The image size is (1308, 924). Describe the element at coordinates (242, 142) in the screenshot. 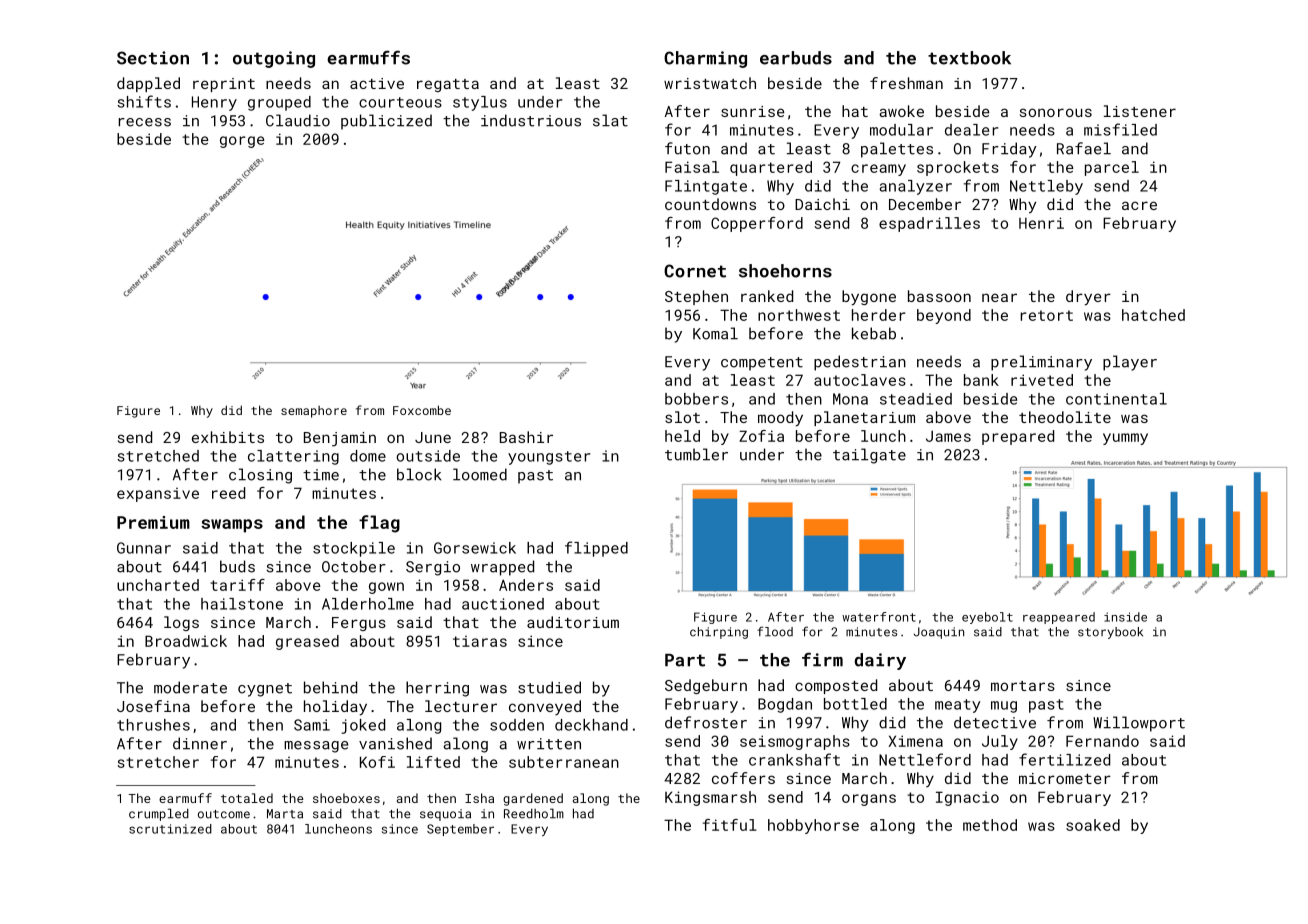

I see `gorge` at that location.
